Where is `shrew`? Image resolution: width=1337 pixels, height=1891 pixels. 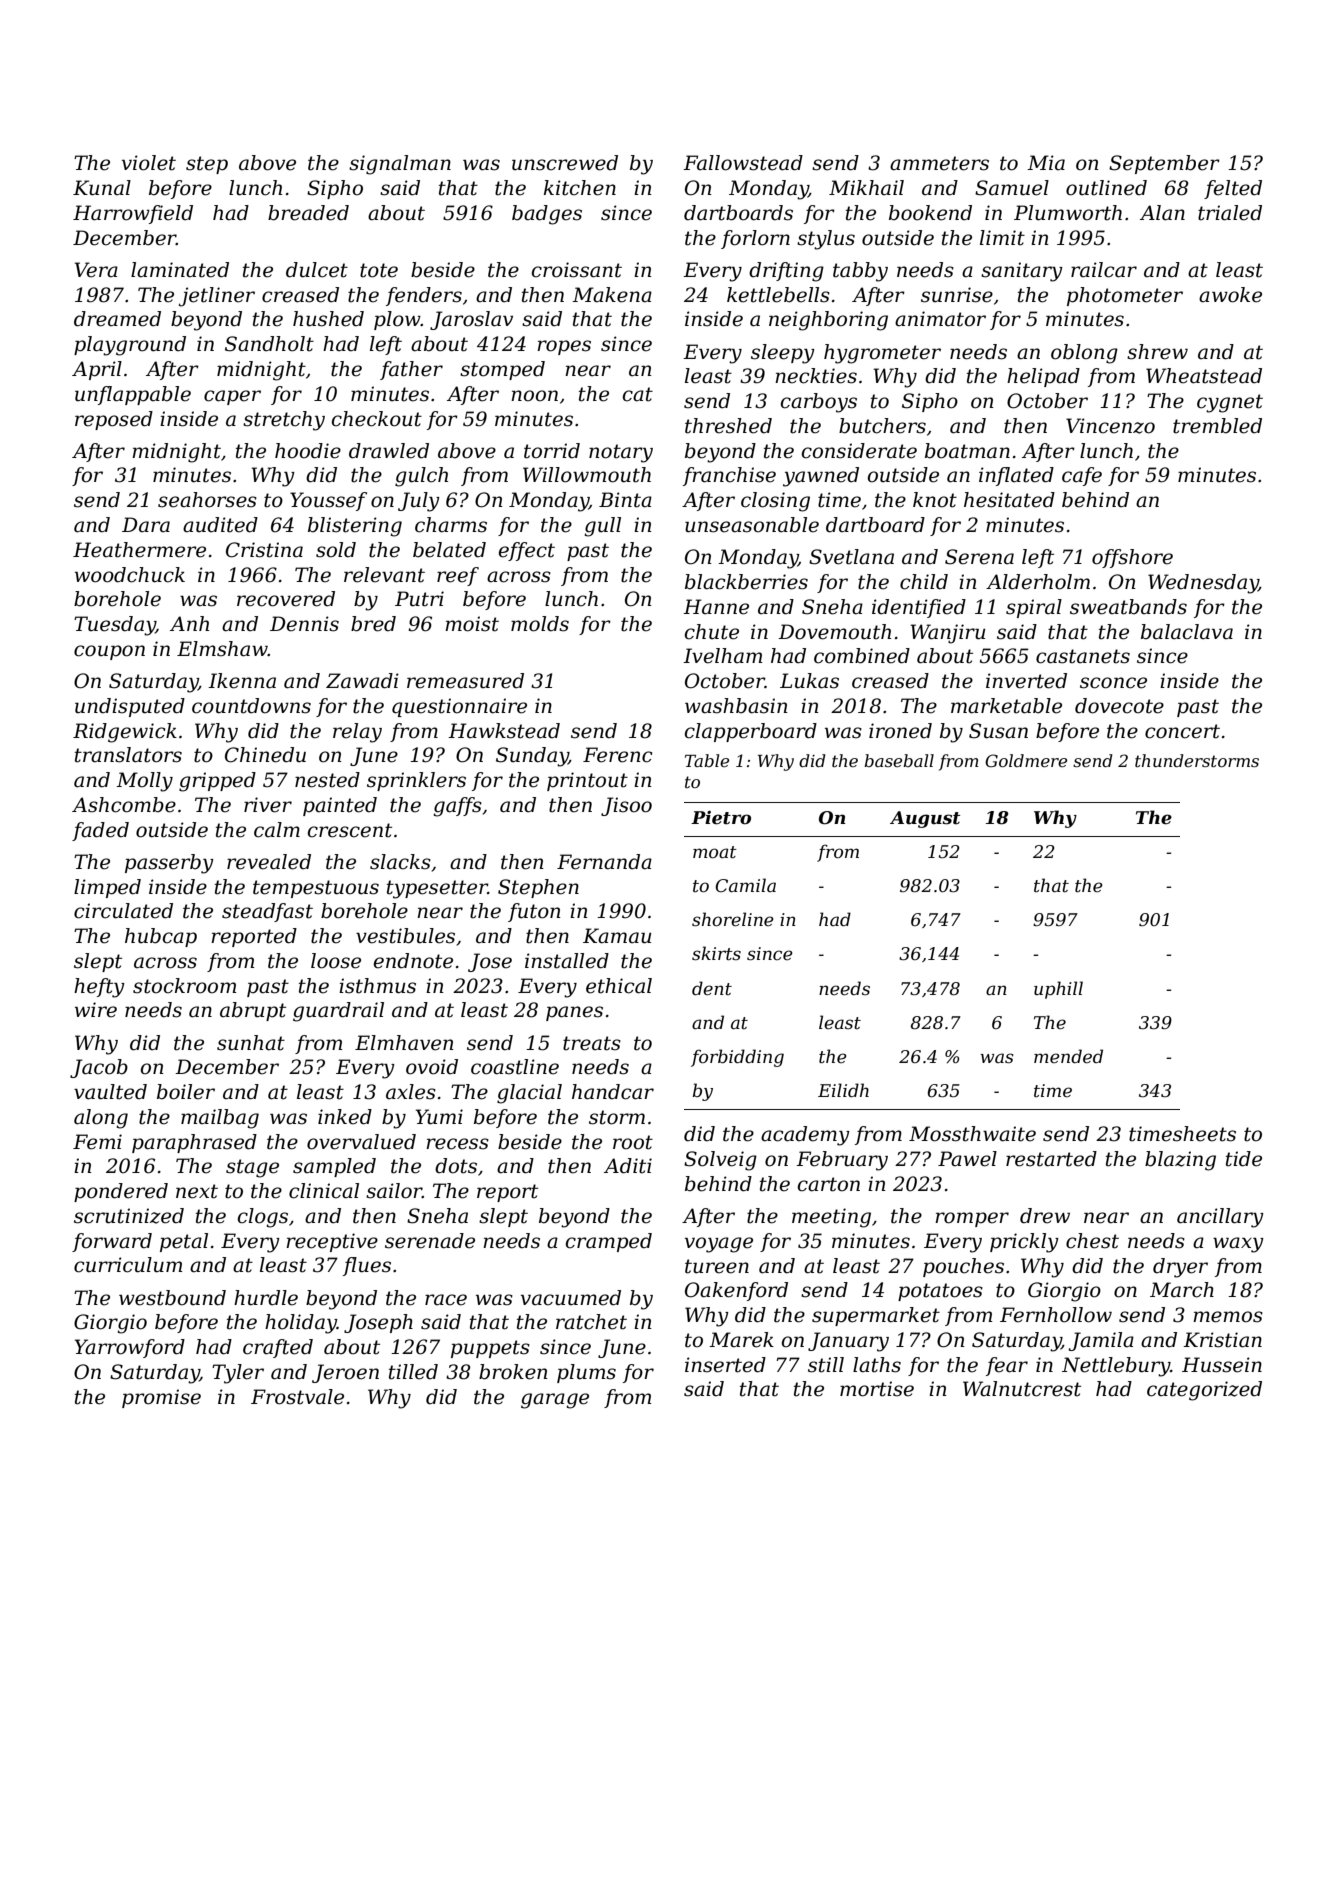
shrew is located at coordinates (1157, 352).
